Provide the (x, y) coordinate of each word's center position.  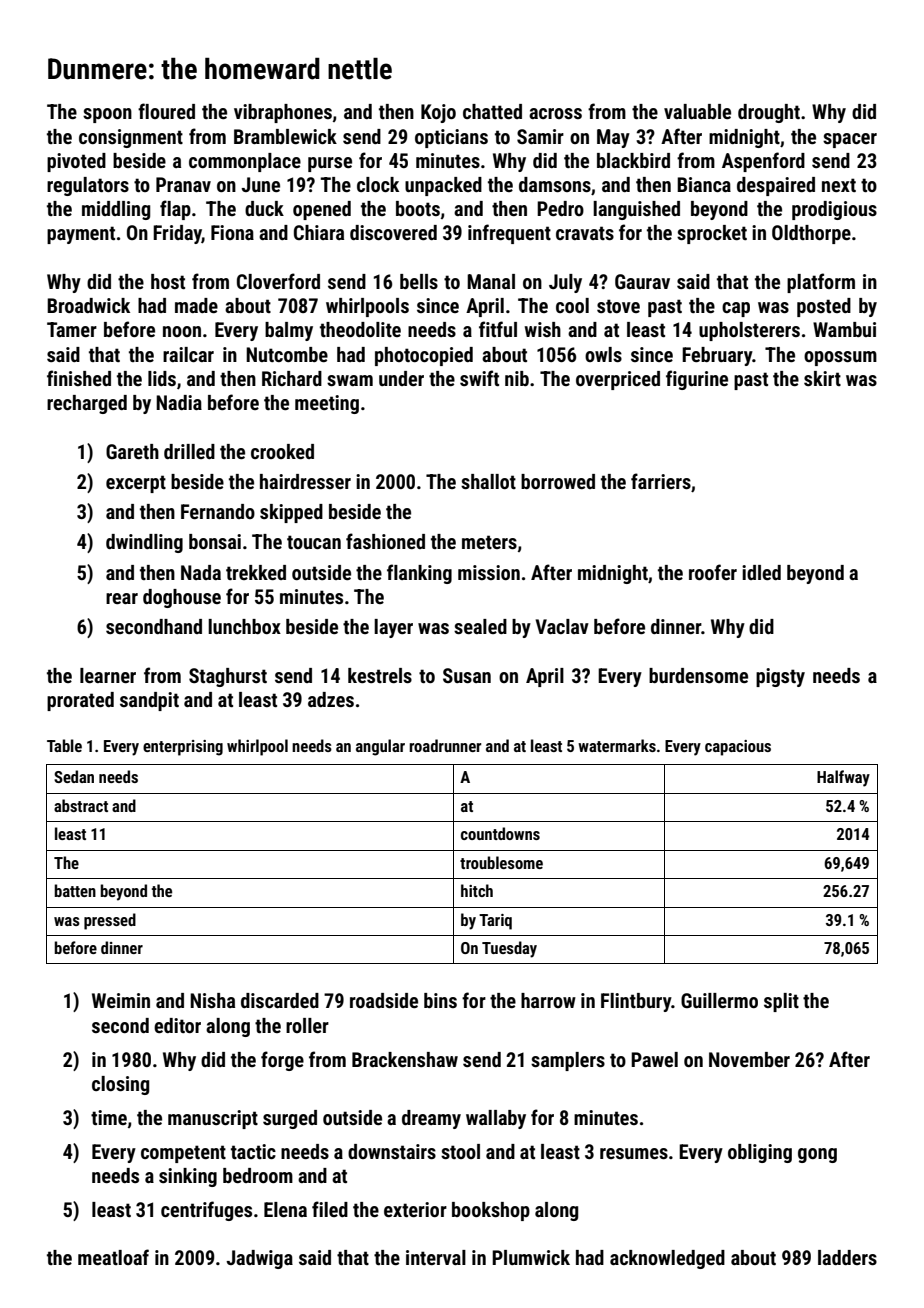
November (749, 1059)
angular (380, 747)
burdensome (698, 675)
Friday (177, 234)
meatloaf (113, 1257)
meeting (327, 404)
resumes (634, 1153)
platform (821, 283)
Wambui (844, 329)
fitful (498, 329)
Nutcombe (287, 354)
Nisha (212, 1000)
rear (122, 598)
